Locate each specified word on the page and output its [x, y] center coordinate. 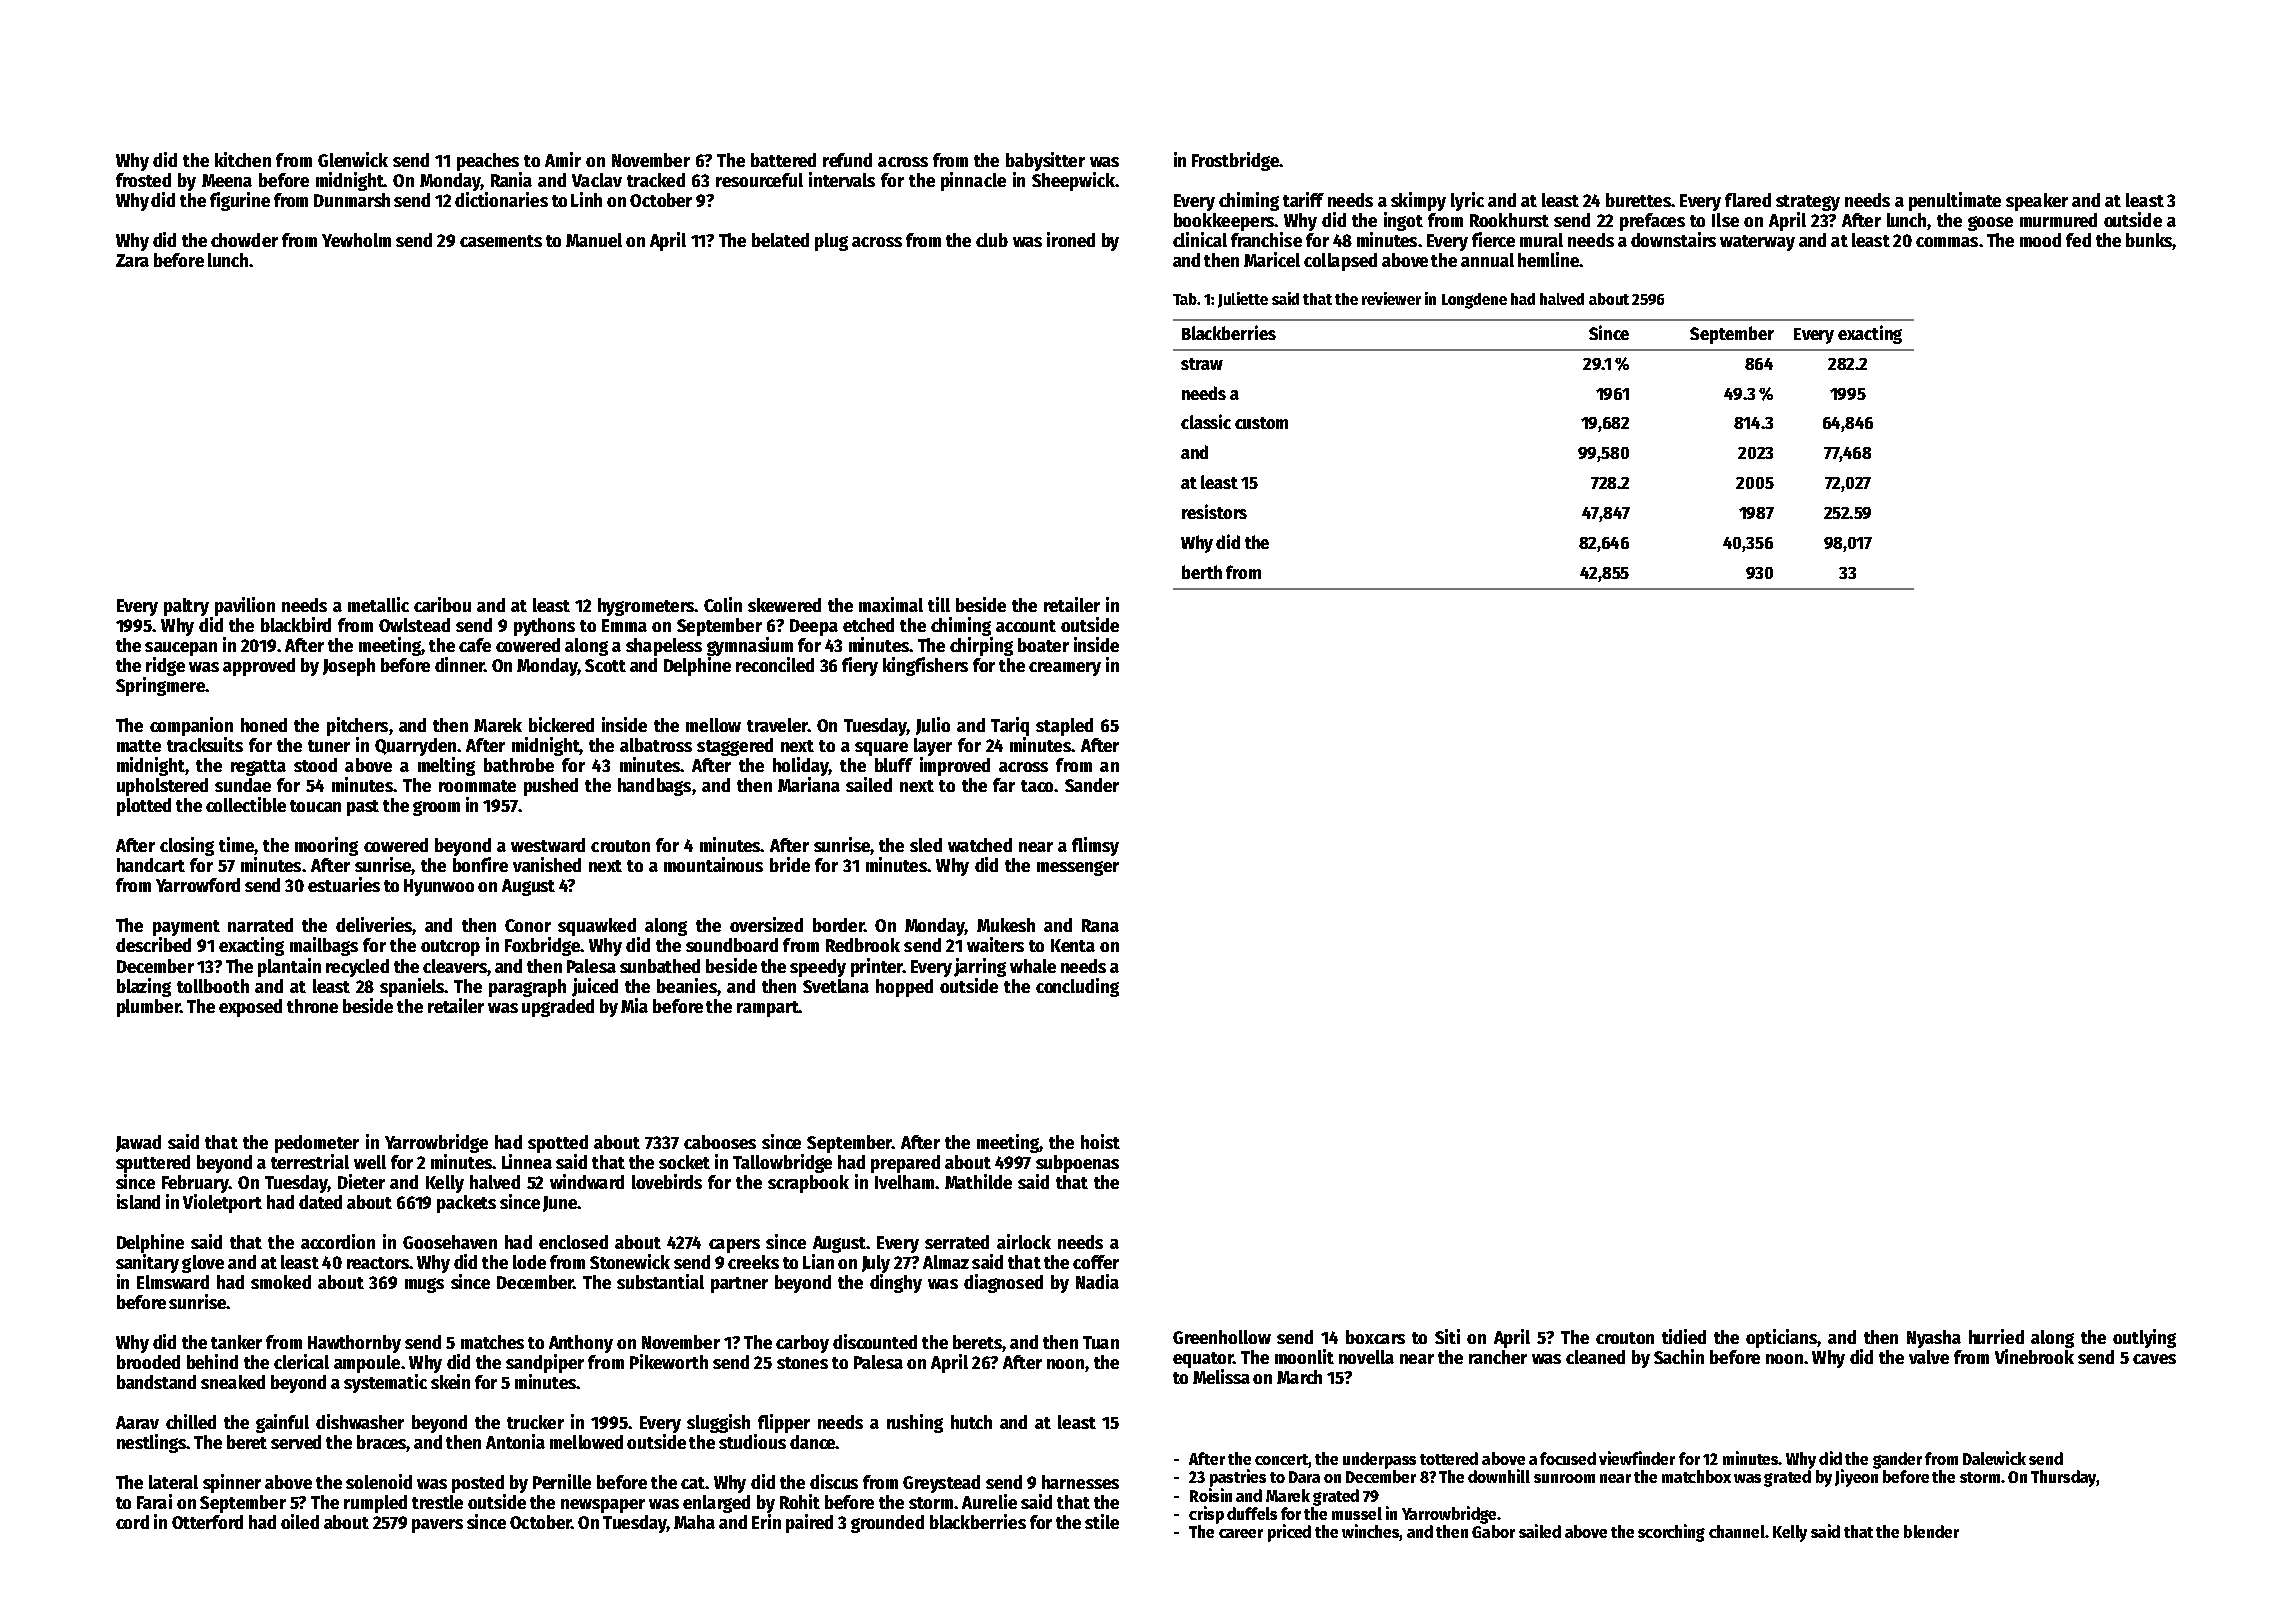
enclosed [573, 1242]
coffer [1096, 1262]
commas [1947, 242]
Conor [528, 925]
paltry [186, 607]
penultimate [1955, 201]
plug [831, 242]
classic [1206, 421]
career [1241, 1533]
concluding [1077, 987]
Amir [563, 159]
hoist [1100, 1141]
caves [2154, 1359]
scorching [1671, 1533]
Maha [694, 1522]
